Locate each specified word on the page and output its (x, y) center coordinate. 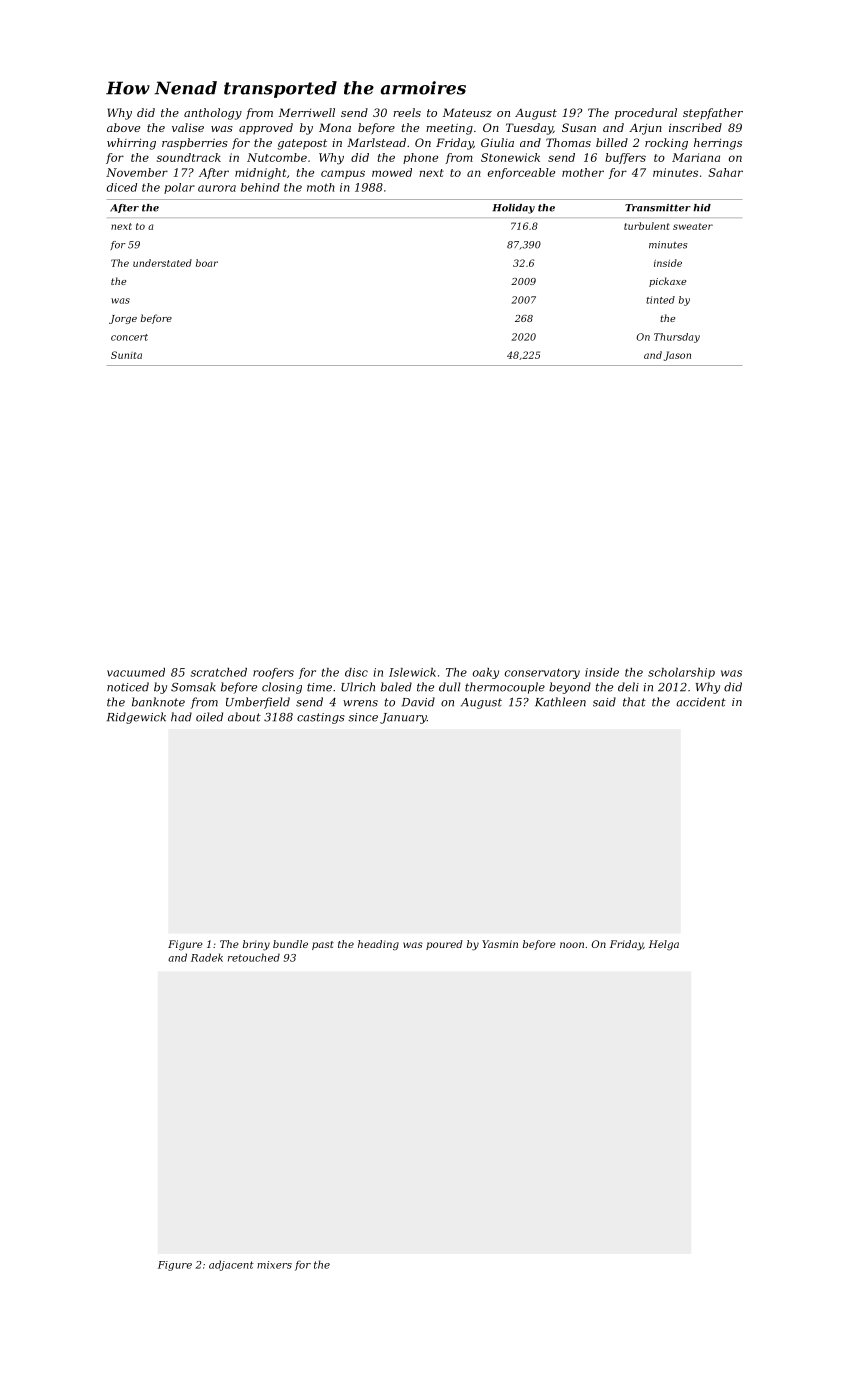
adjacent (231, 1265)
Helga (664, 945)
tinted (660, 300)
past (323, 945)
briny (256, 945)
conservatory (542, 674)
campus (343, 174)
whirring (131, 144)
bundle (290, 944)
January (403, 718)
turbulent (647, 226)
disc (356, 672)
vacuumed (136, 672)
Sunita (126, 355)
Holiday (514, 209)
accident (701, 702)
